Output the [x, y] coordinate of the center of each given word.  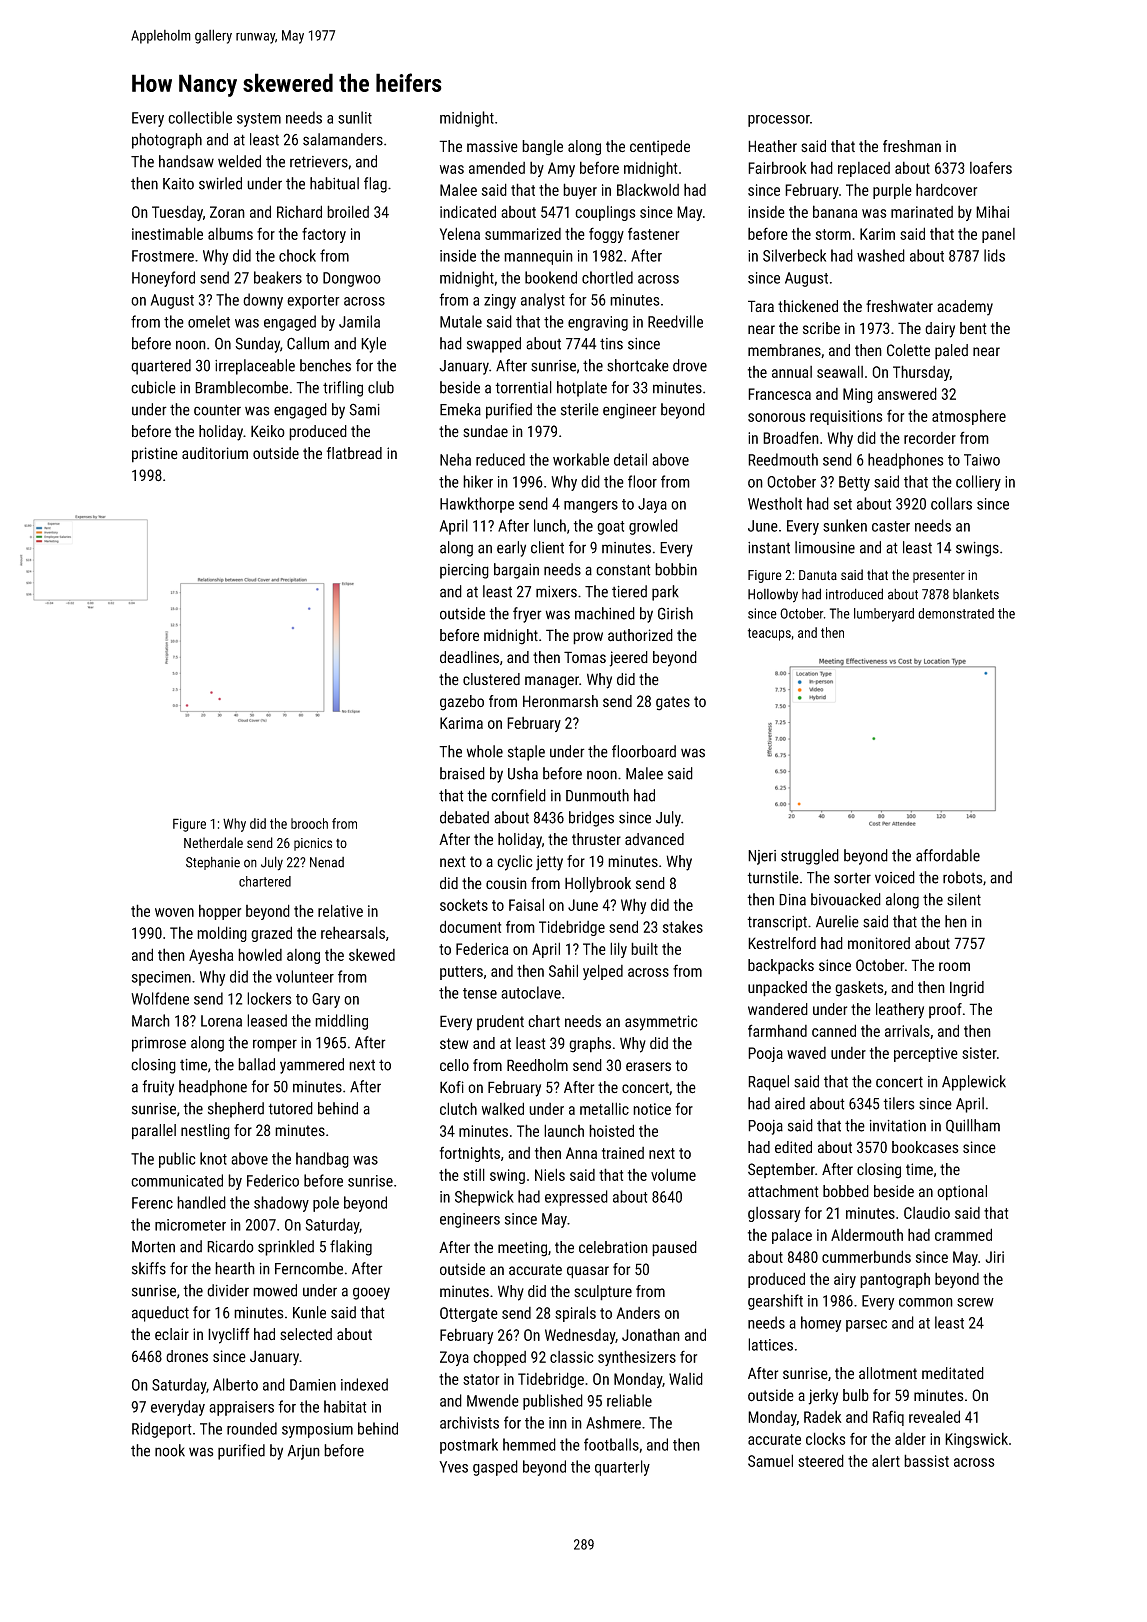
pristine [155, 455]
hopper [220, 912]
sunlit [355, 117]
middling [341, 1022]
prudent [500, 1022]
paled [951, 352]
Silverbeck [794, 255]
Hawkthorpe [477, 505]
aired [790, 1103]
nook [170, 1450]
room [954, 966]
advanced [654, 839]
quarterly [622, 1468]
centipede [660, 148]
